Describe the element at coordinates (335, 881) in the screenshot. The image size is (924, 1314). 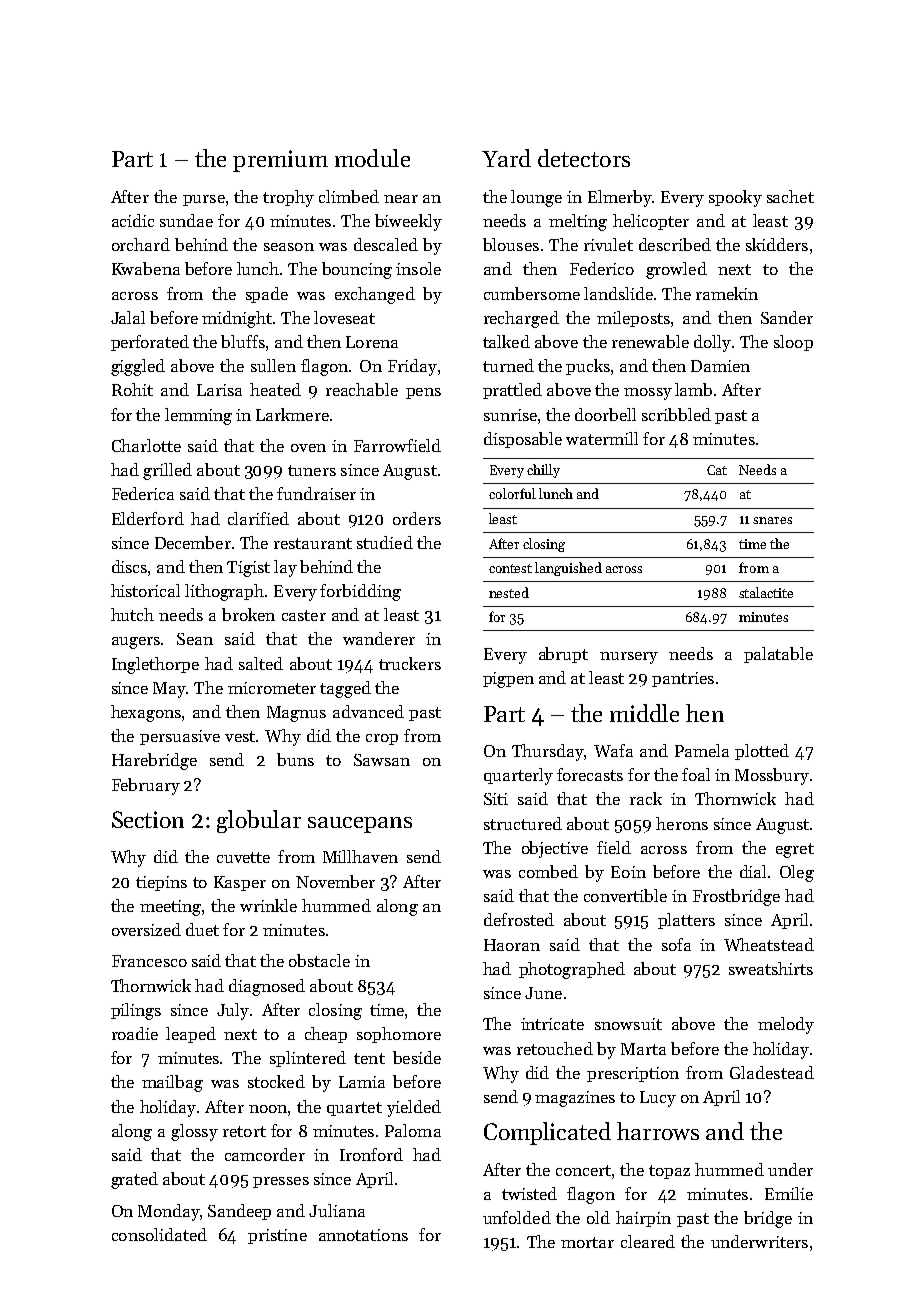
I see `November` at that location.
